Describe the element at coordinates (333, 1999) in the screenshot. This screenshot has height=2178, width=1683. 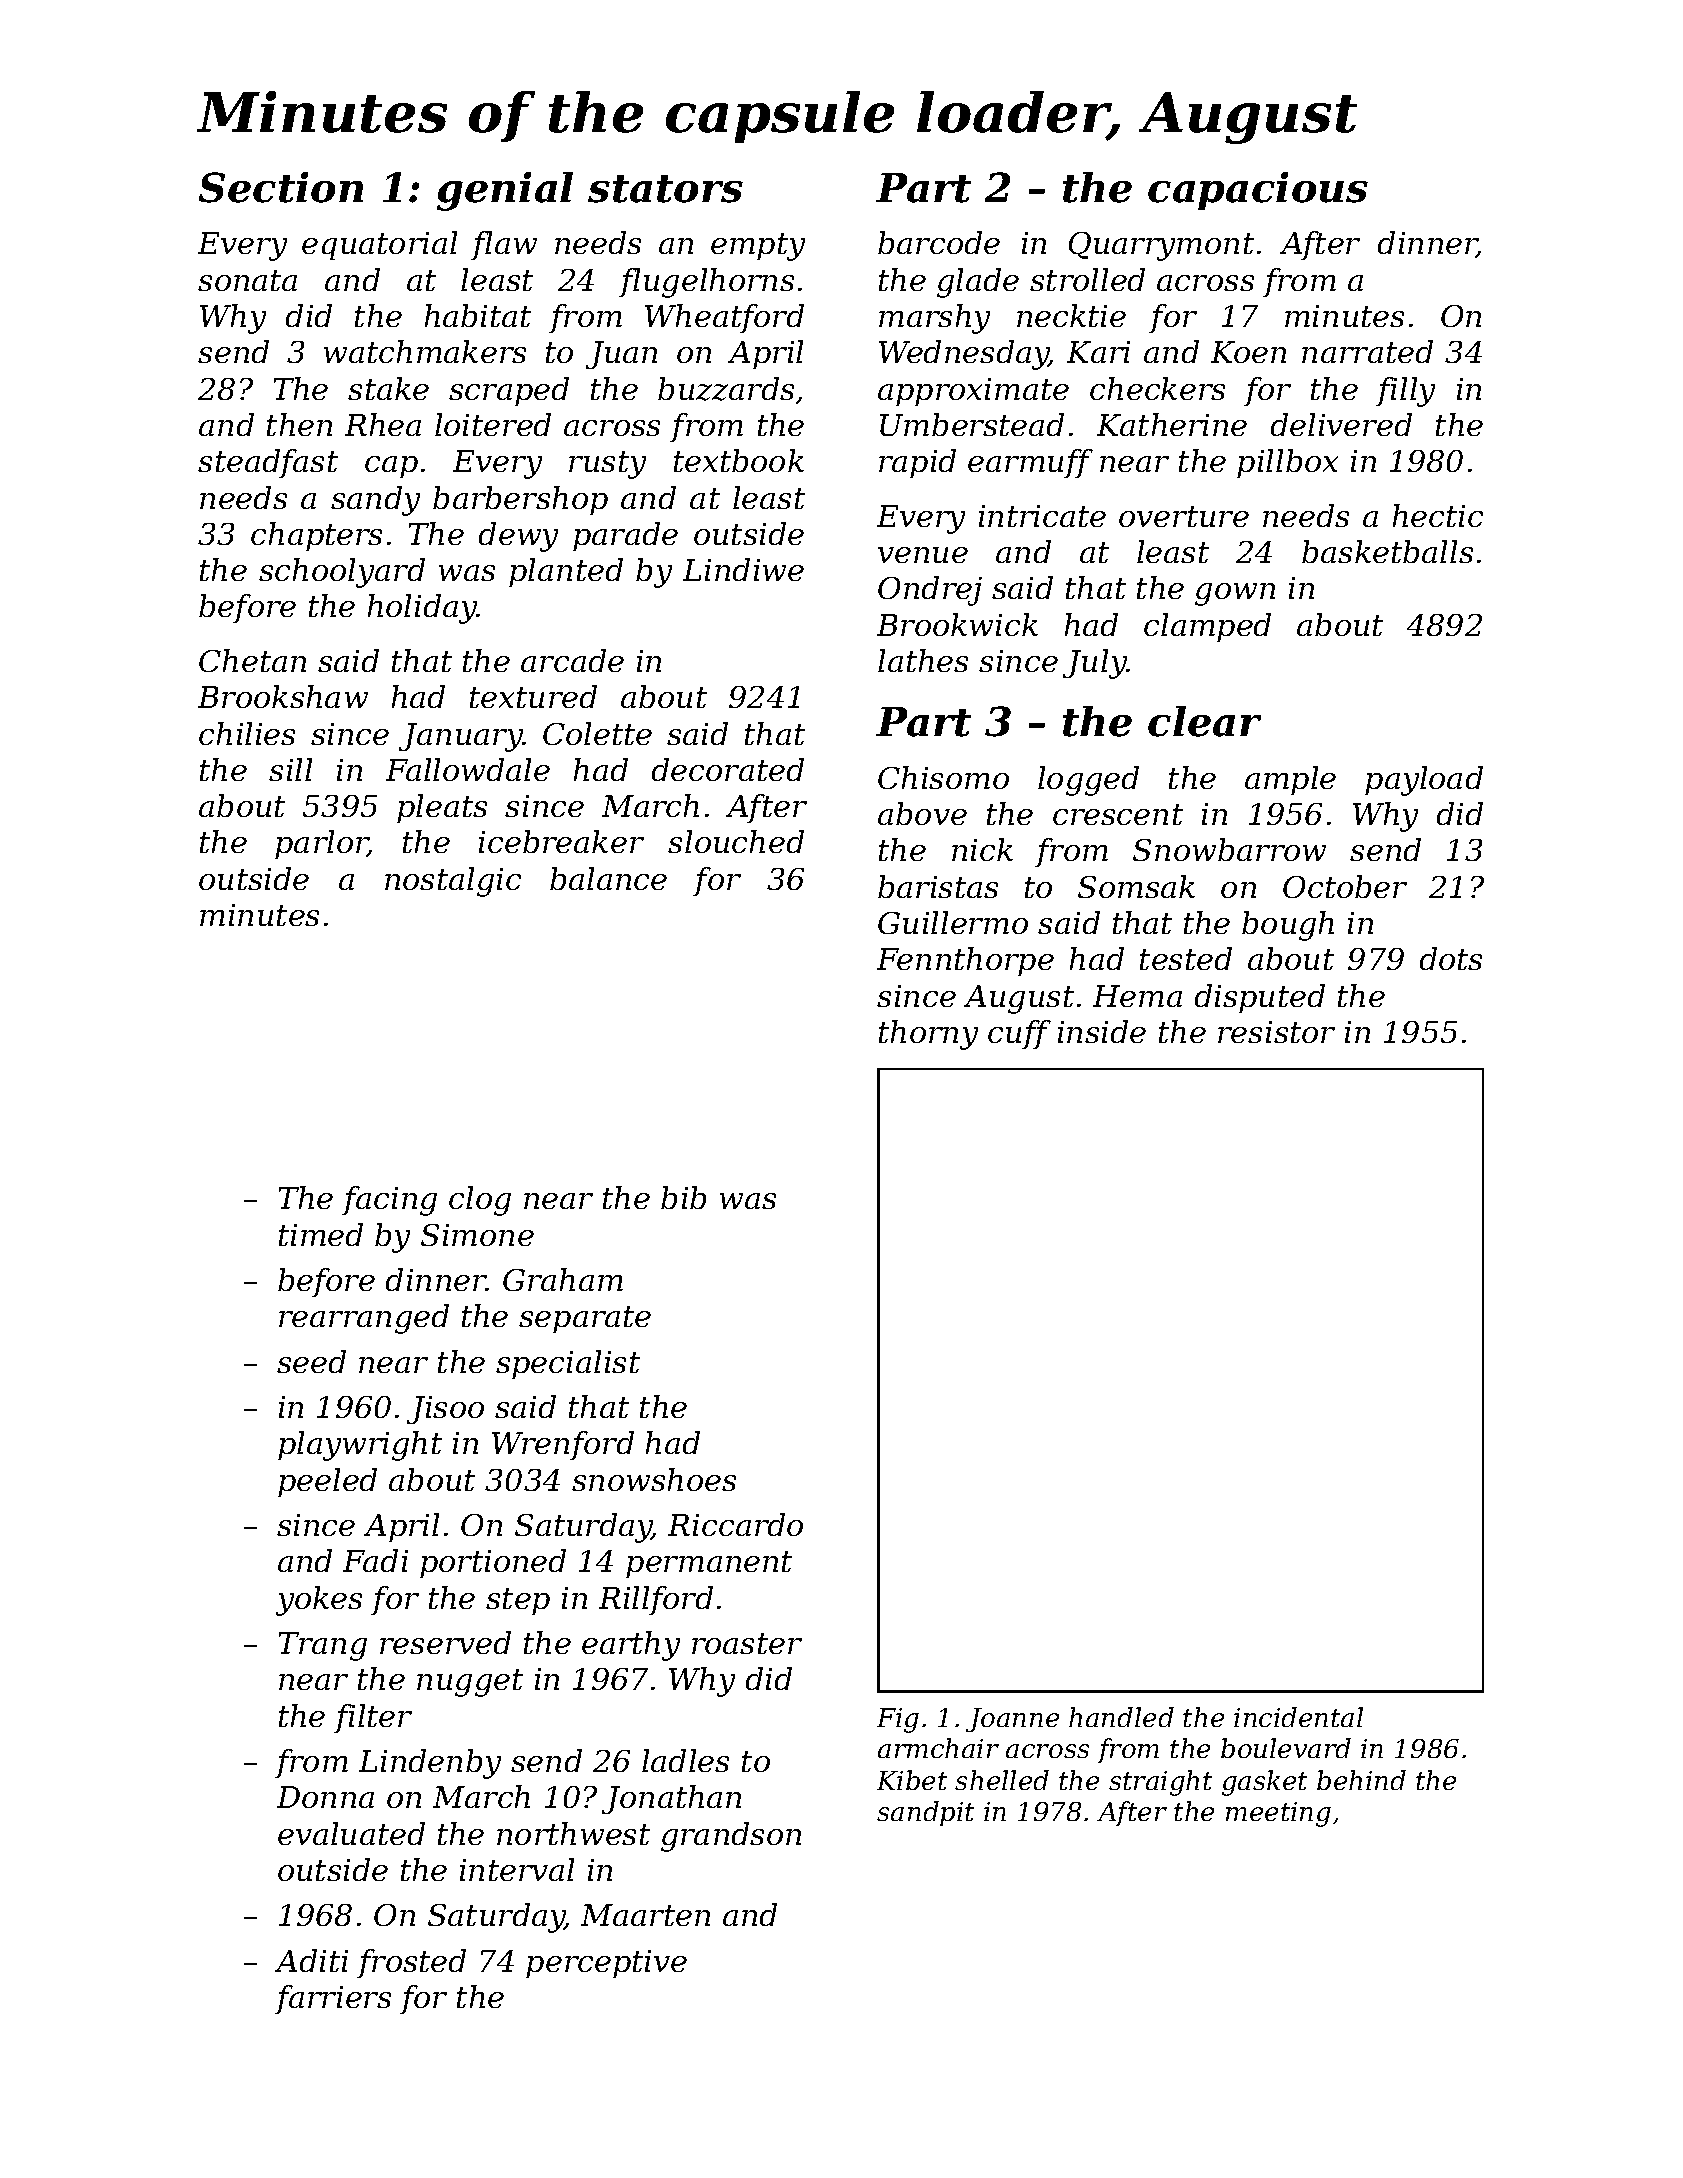
I see `farriers` at that location.
